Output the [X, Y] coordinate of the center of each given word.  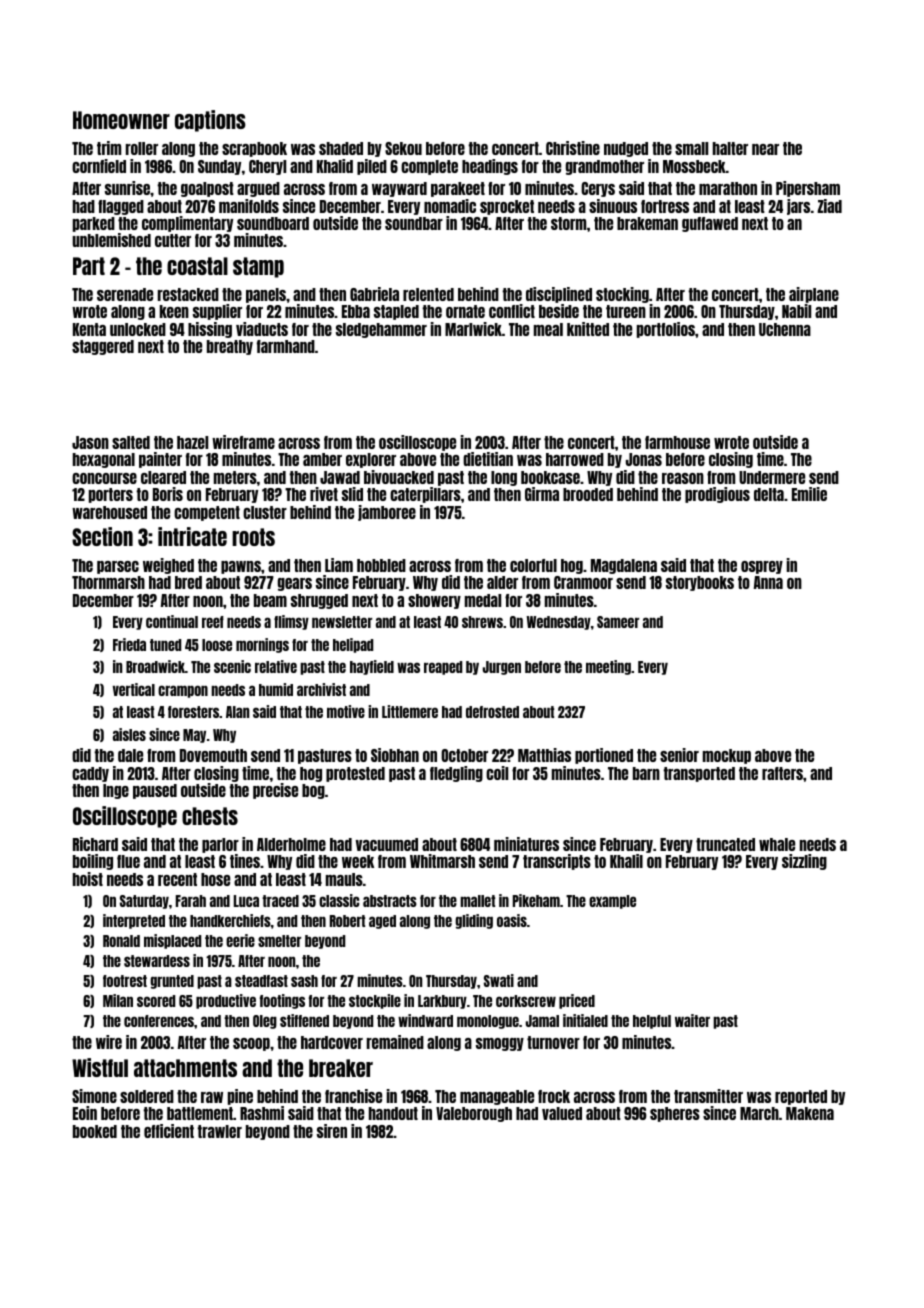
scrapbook [254, 149]
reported [801, 1097]
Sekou [403, 148]
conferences [159, 1021]
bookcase [550, 477]
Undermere [772, 477]
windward [425, 1020]
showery [434, 601]
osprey [762, 567]
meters [235, 477]
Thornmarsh [108, 582]
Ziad [829, 206]
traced [280, 901]
